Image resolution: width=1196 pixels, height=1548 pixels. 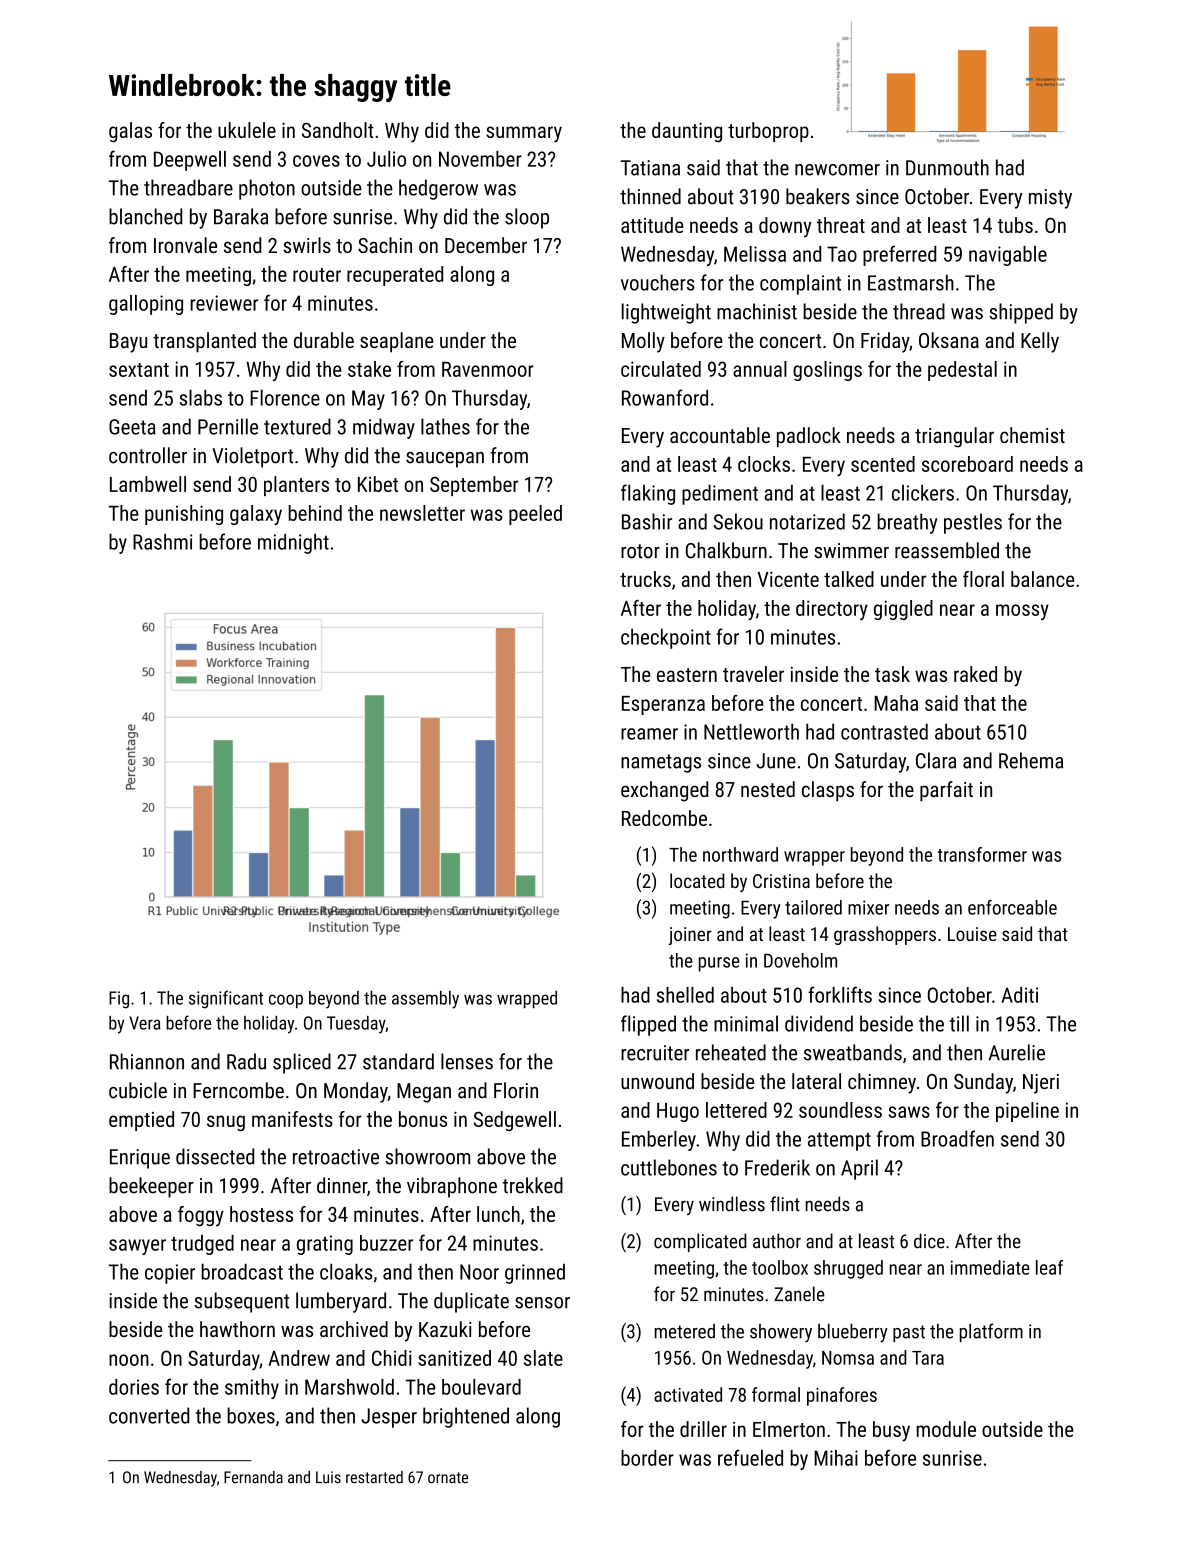 I want to click on restarted, so click(x=374, y=1477).
